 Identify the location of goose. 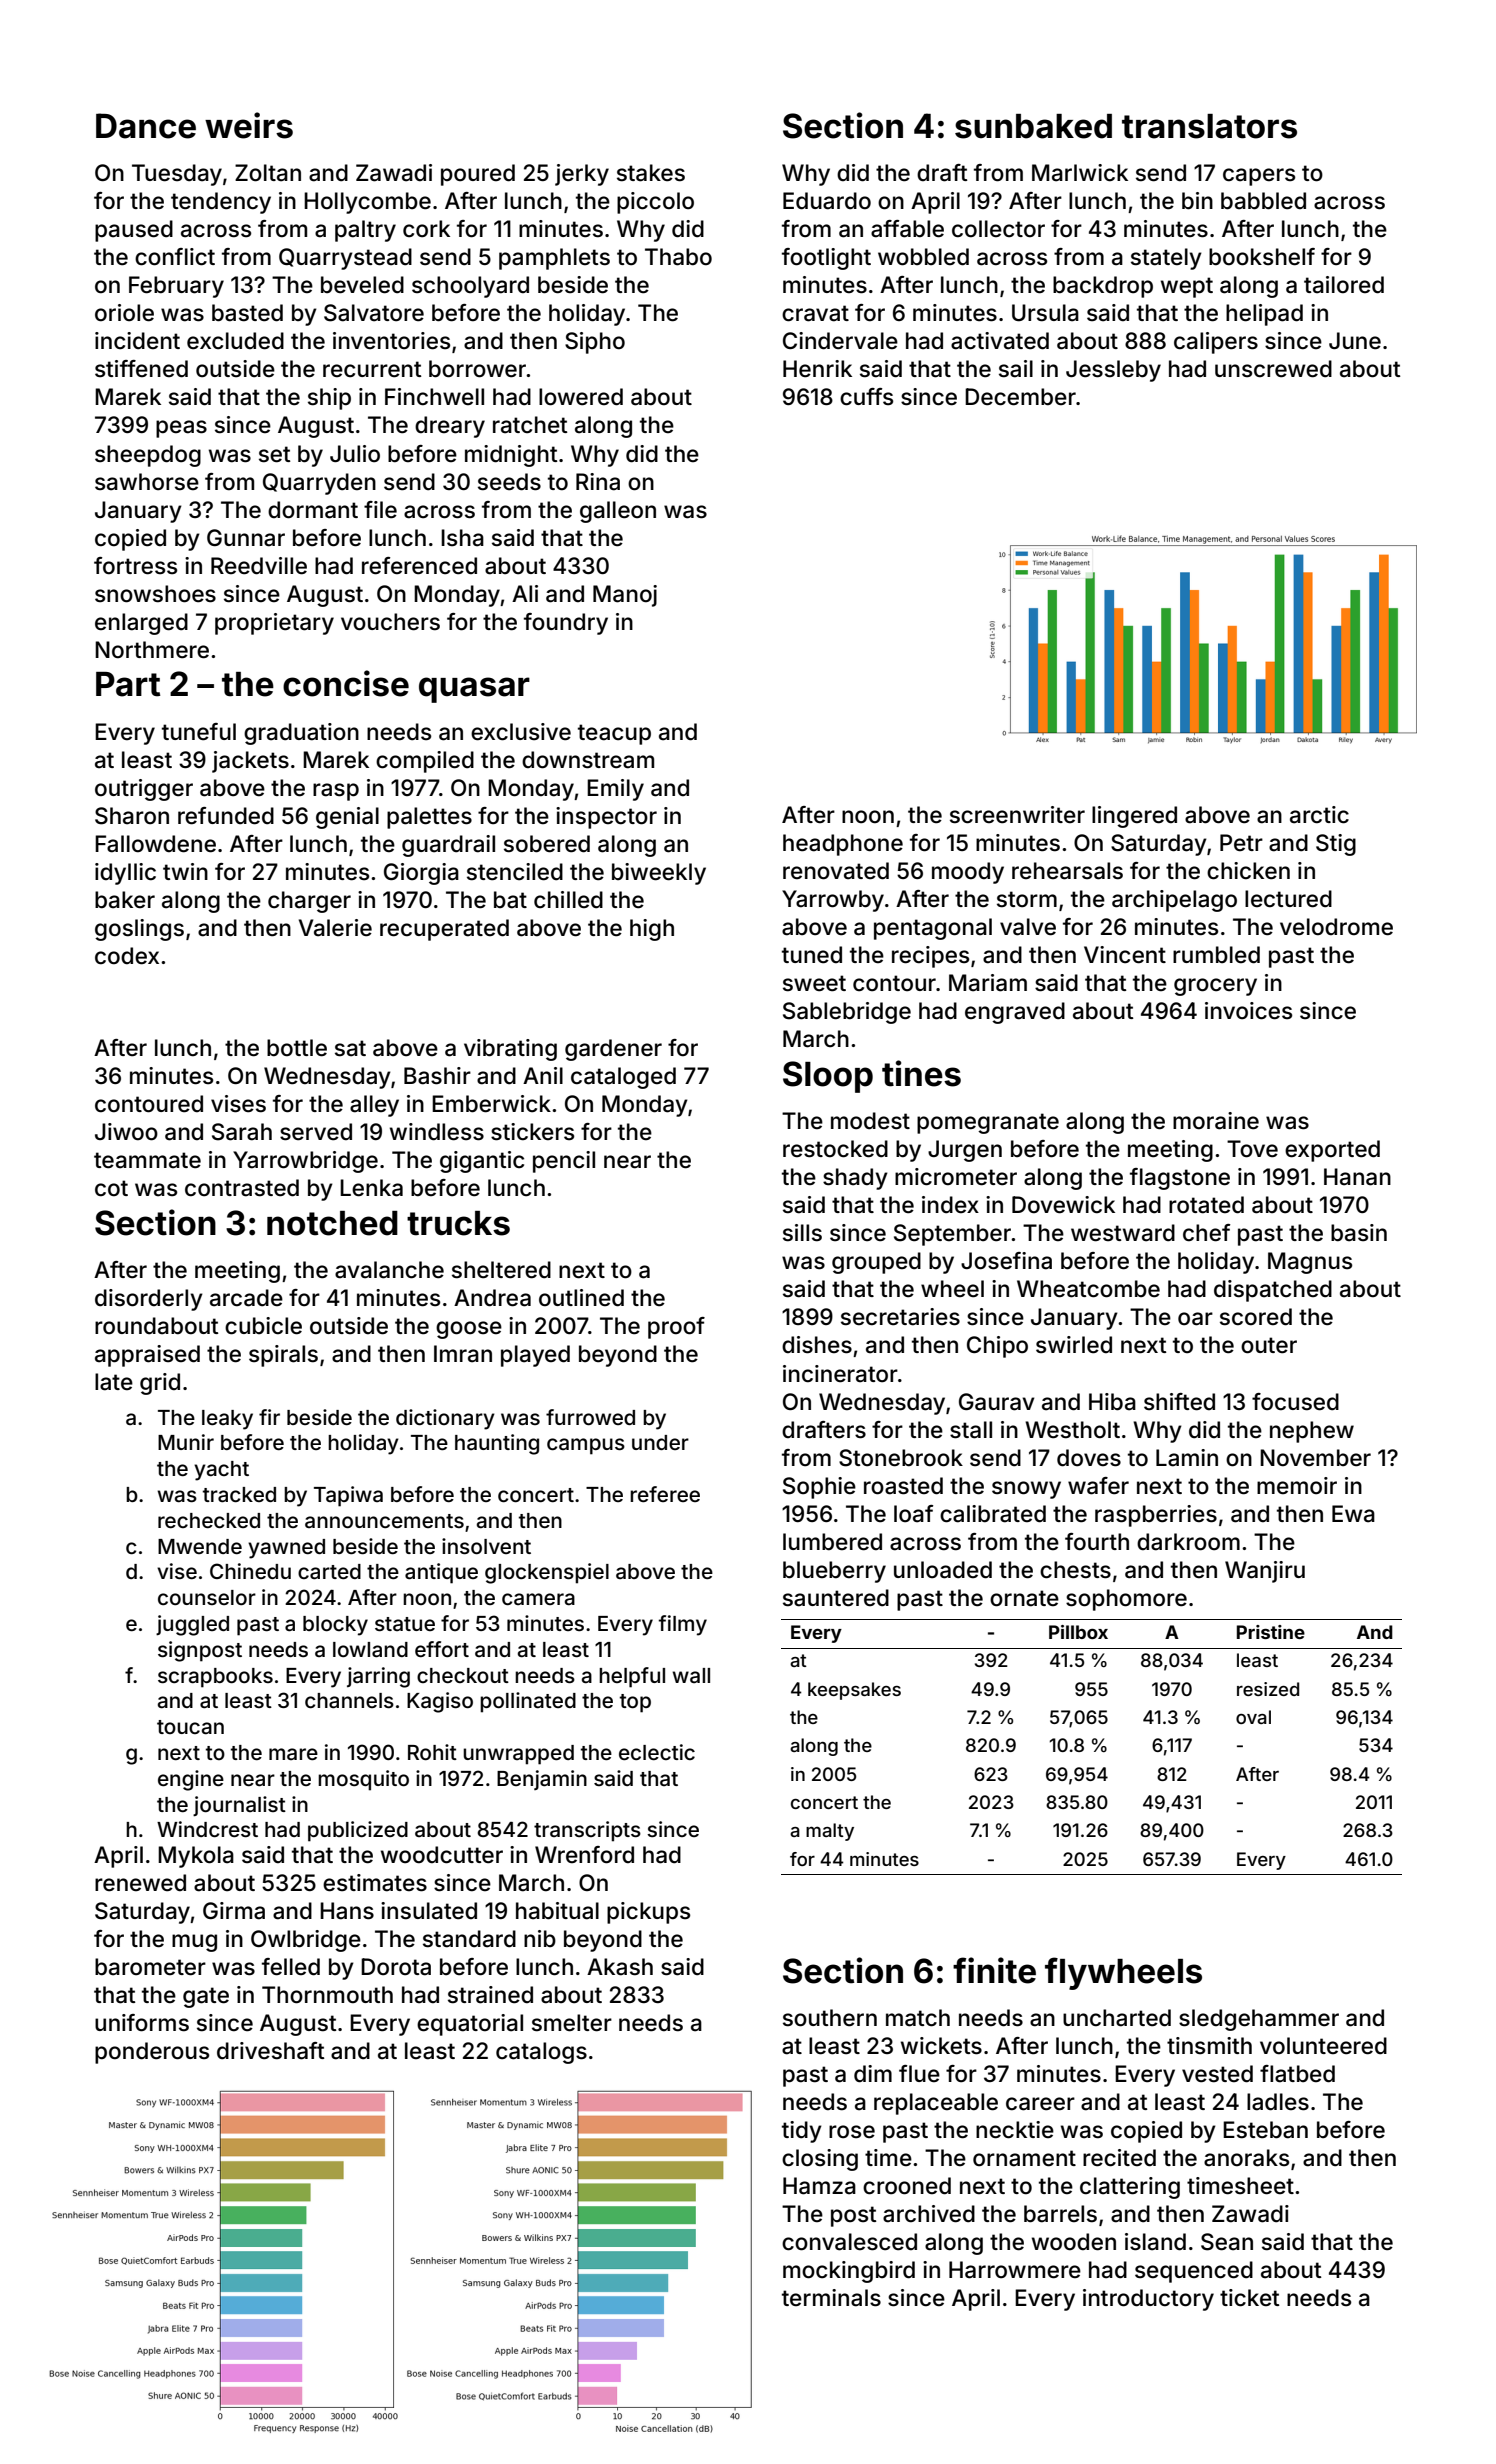
(469, 1330).
